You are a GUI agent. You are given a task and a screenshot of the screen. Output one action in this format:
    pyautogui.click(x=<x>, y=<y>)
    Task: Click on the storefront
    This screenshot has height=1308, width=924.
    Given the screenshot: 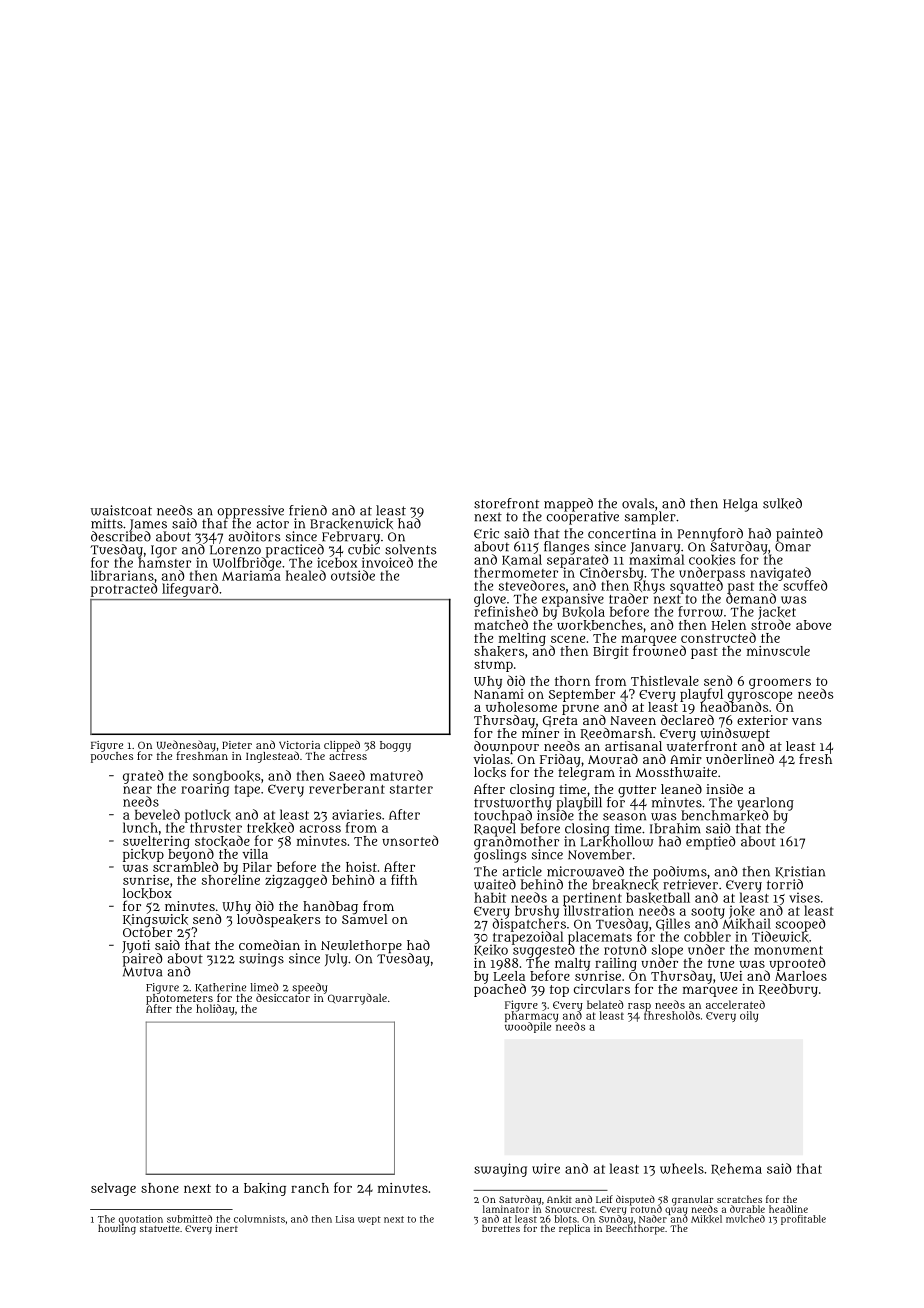 What is the action you would take?
    pyautogui.click(x=506, y=503)
